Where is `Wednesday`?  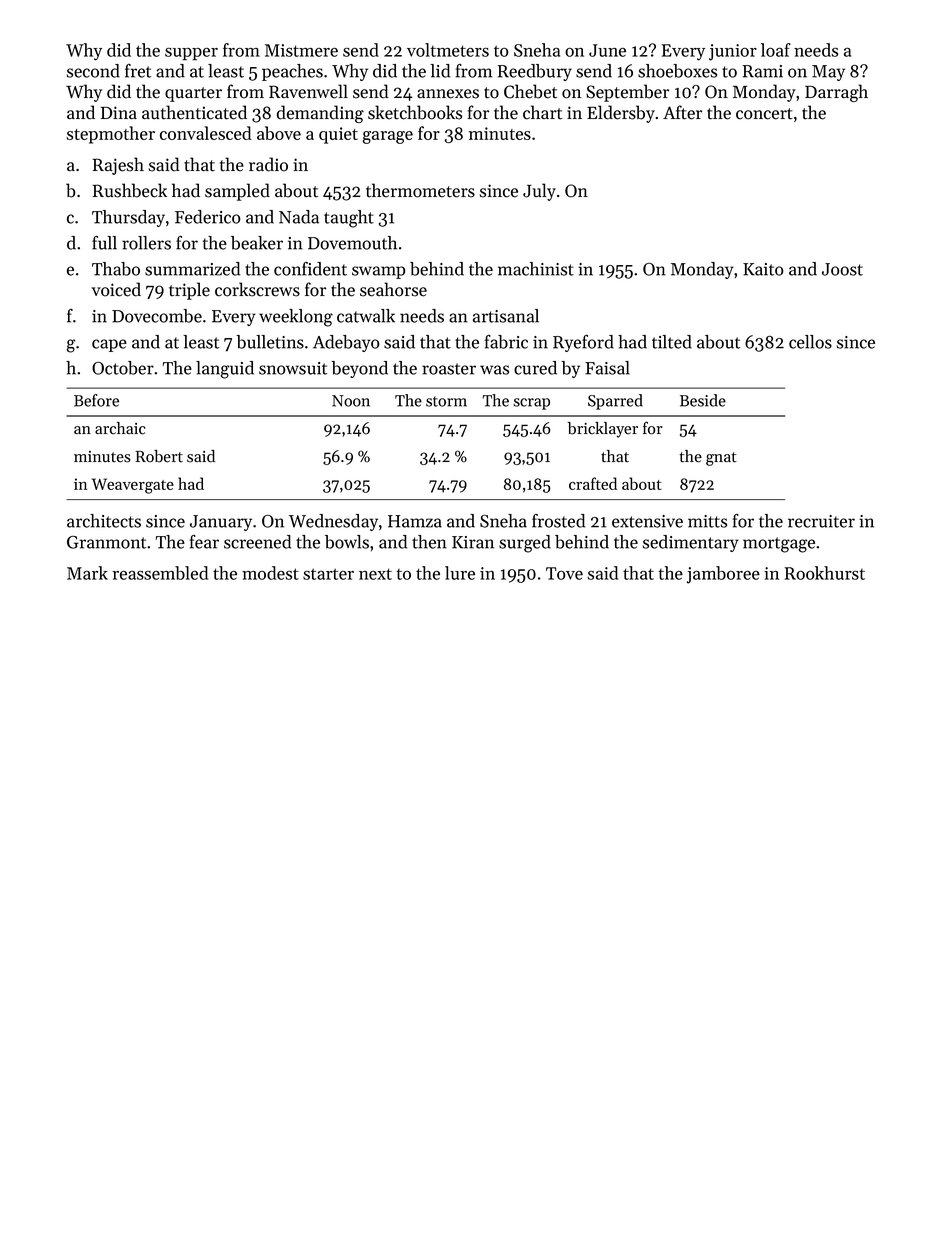
Wednesday is located at coordinates (333, 522).
